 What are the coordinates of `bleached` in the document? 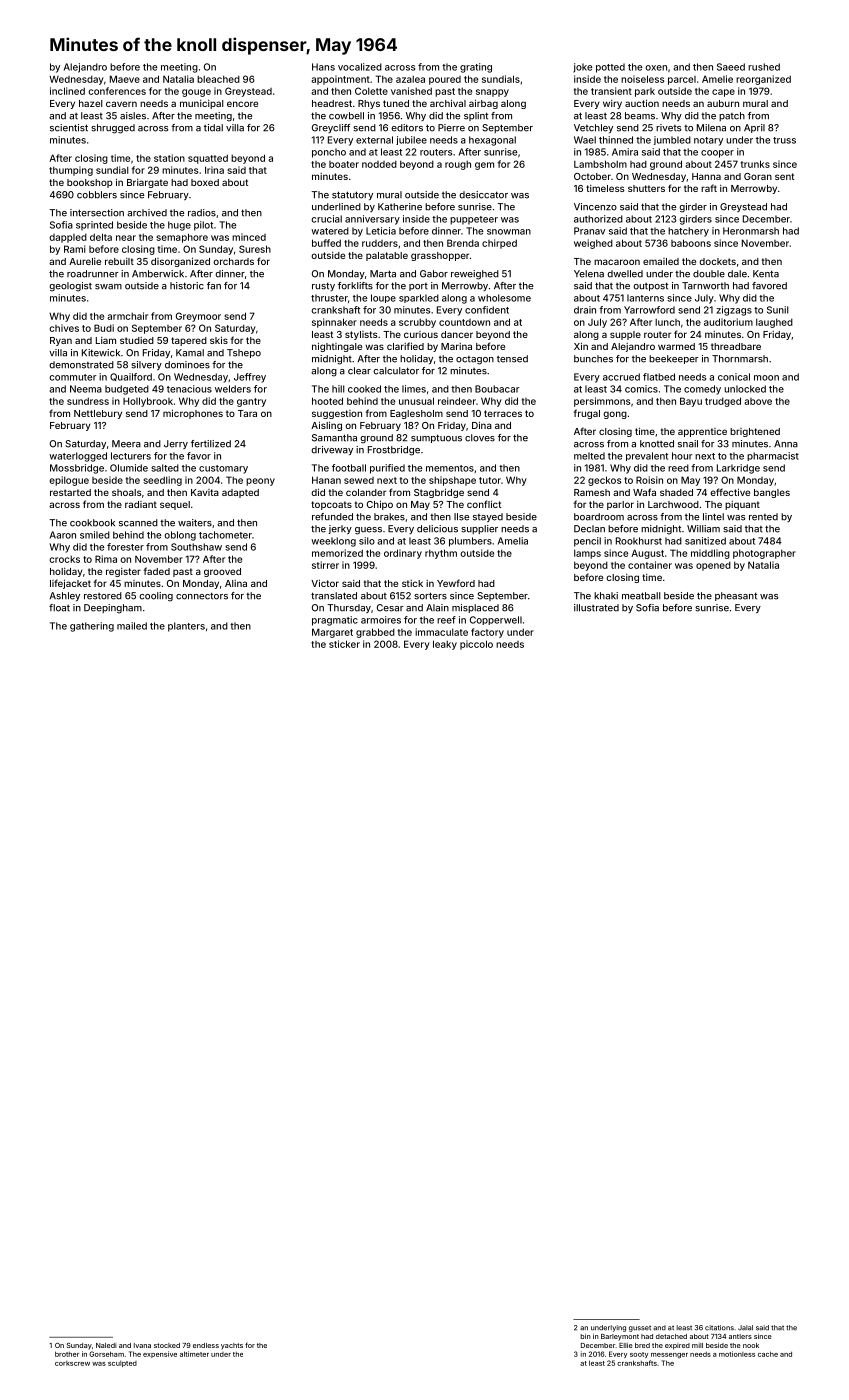 It's located at (218, 79).
